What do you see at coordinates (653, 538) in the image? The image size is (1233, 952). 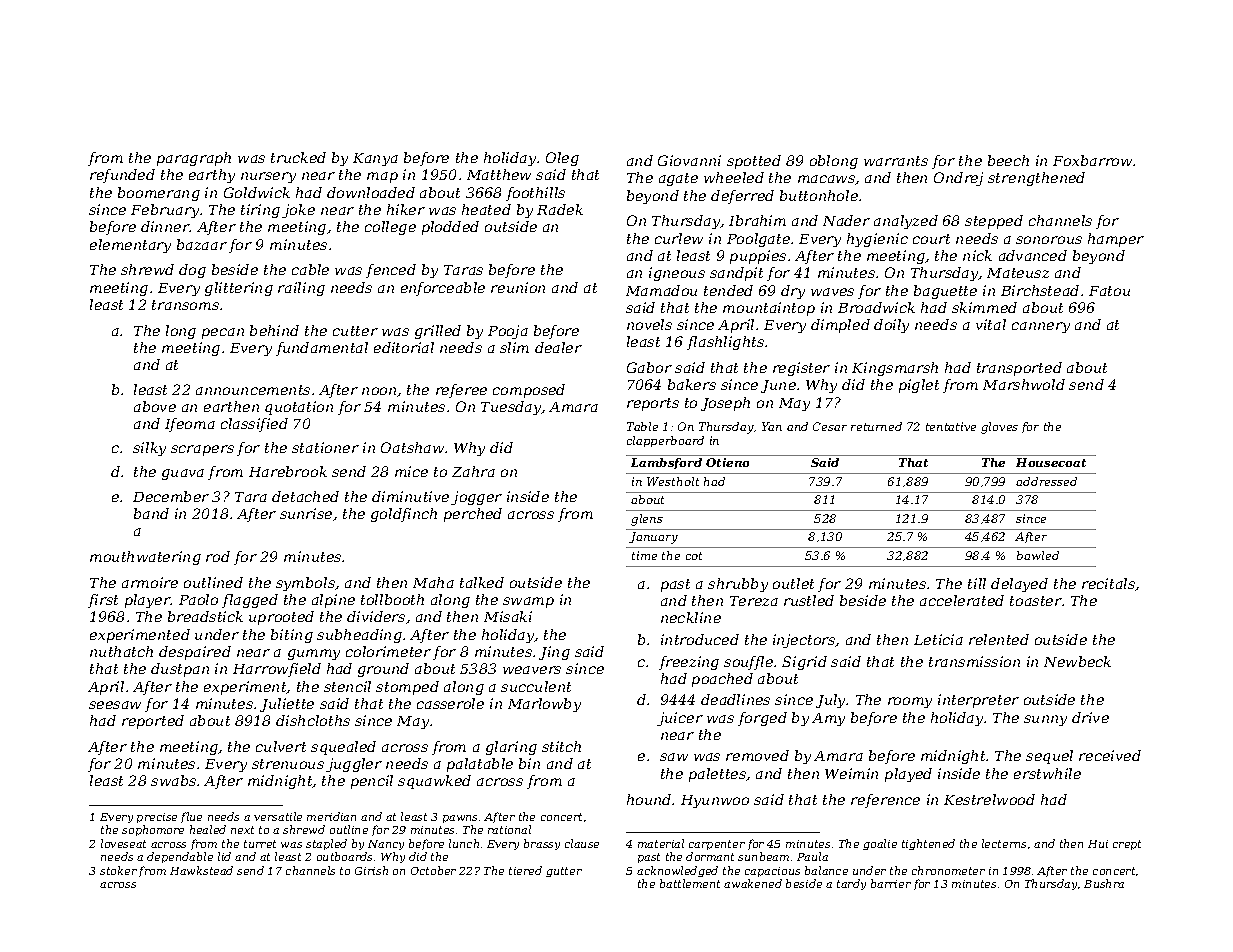 I see `January` at bounding box center [653, 538].
